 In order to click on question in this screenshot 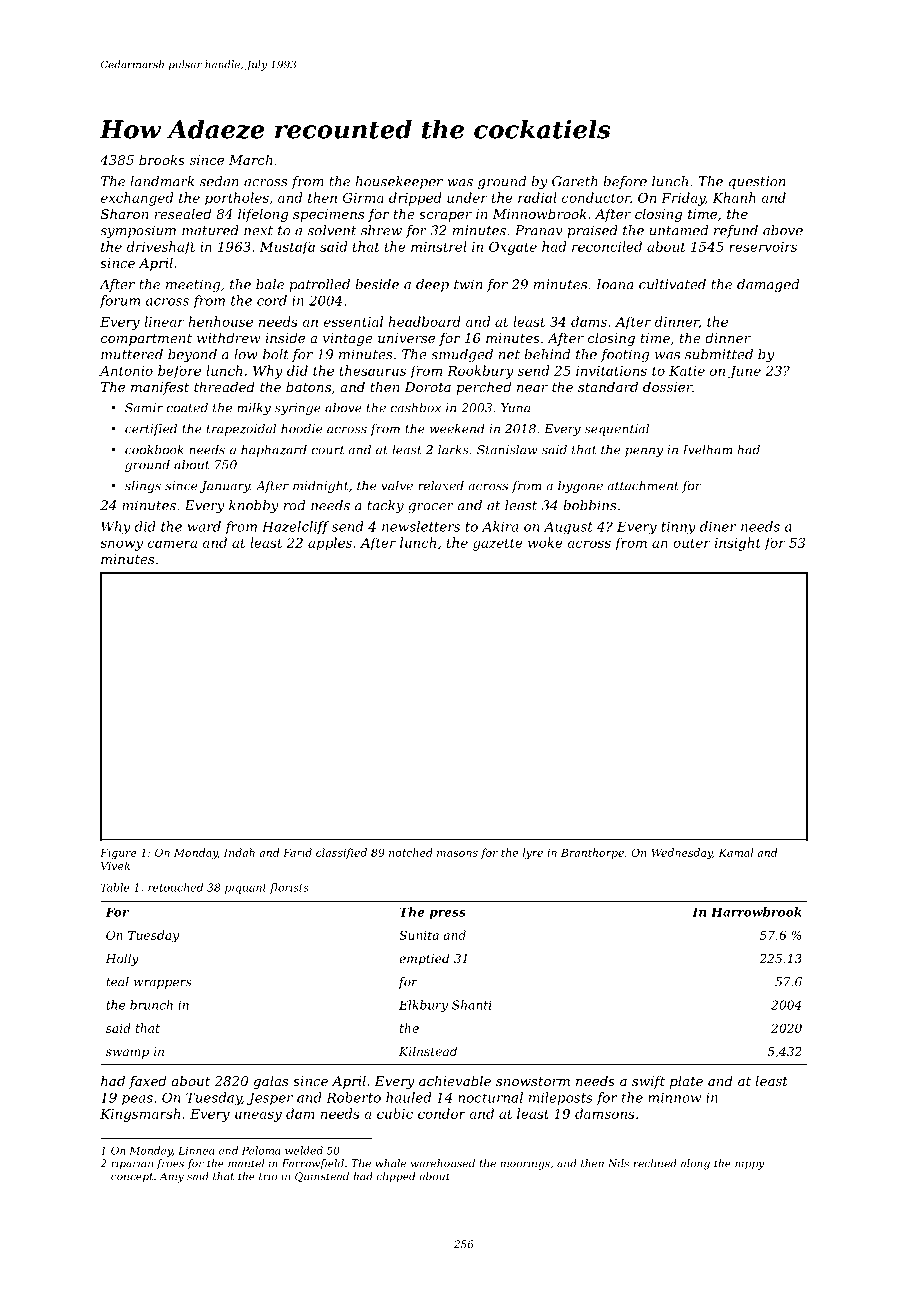, I will do `click(757, 182)`.
